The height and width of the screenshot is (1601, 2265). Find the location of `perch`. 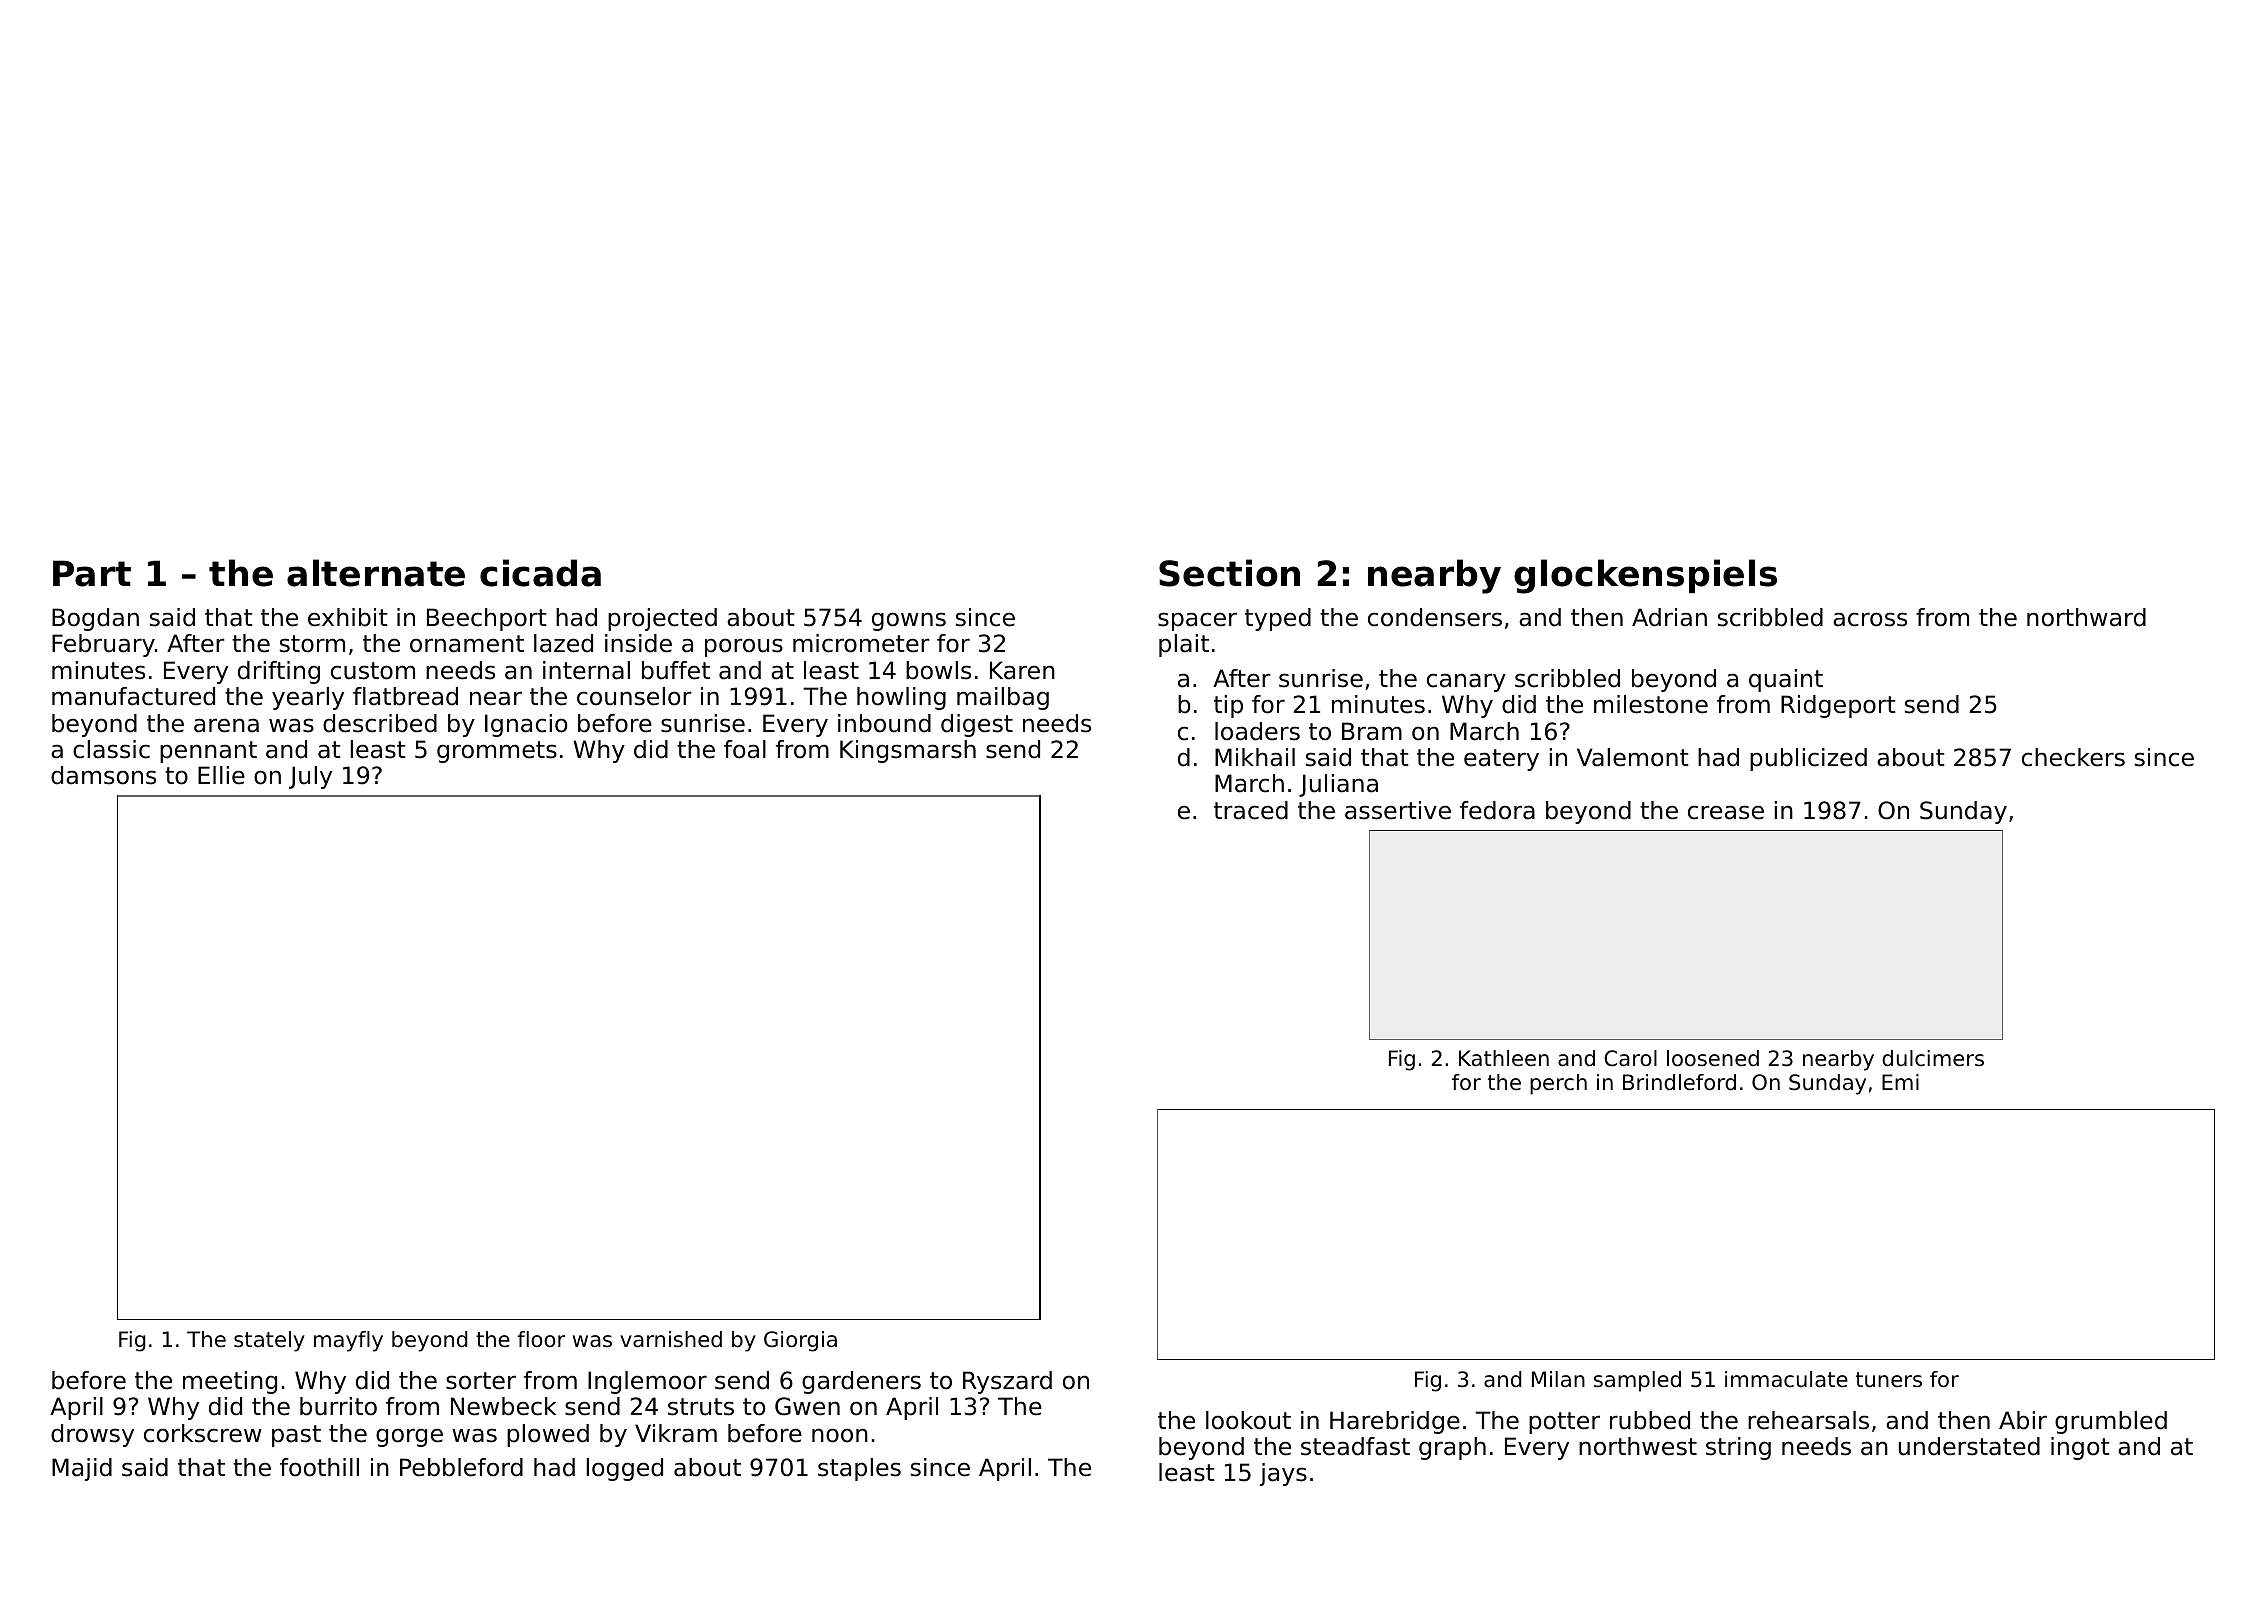

perch is located at coordinates (1558, 1084).
